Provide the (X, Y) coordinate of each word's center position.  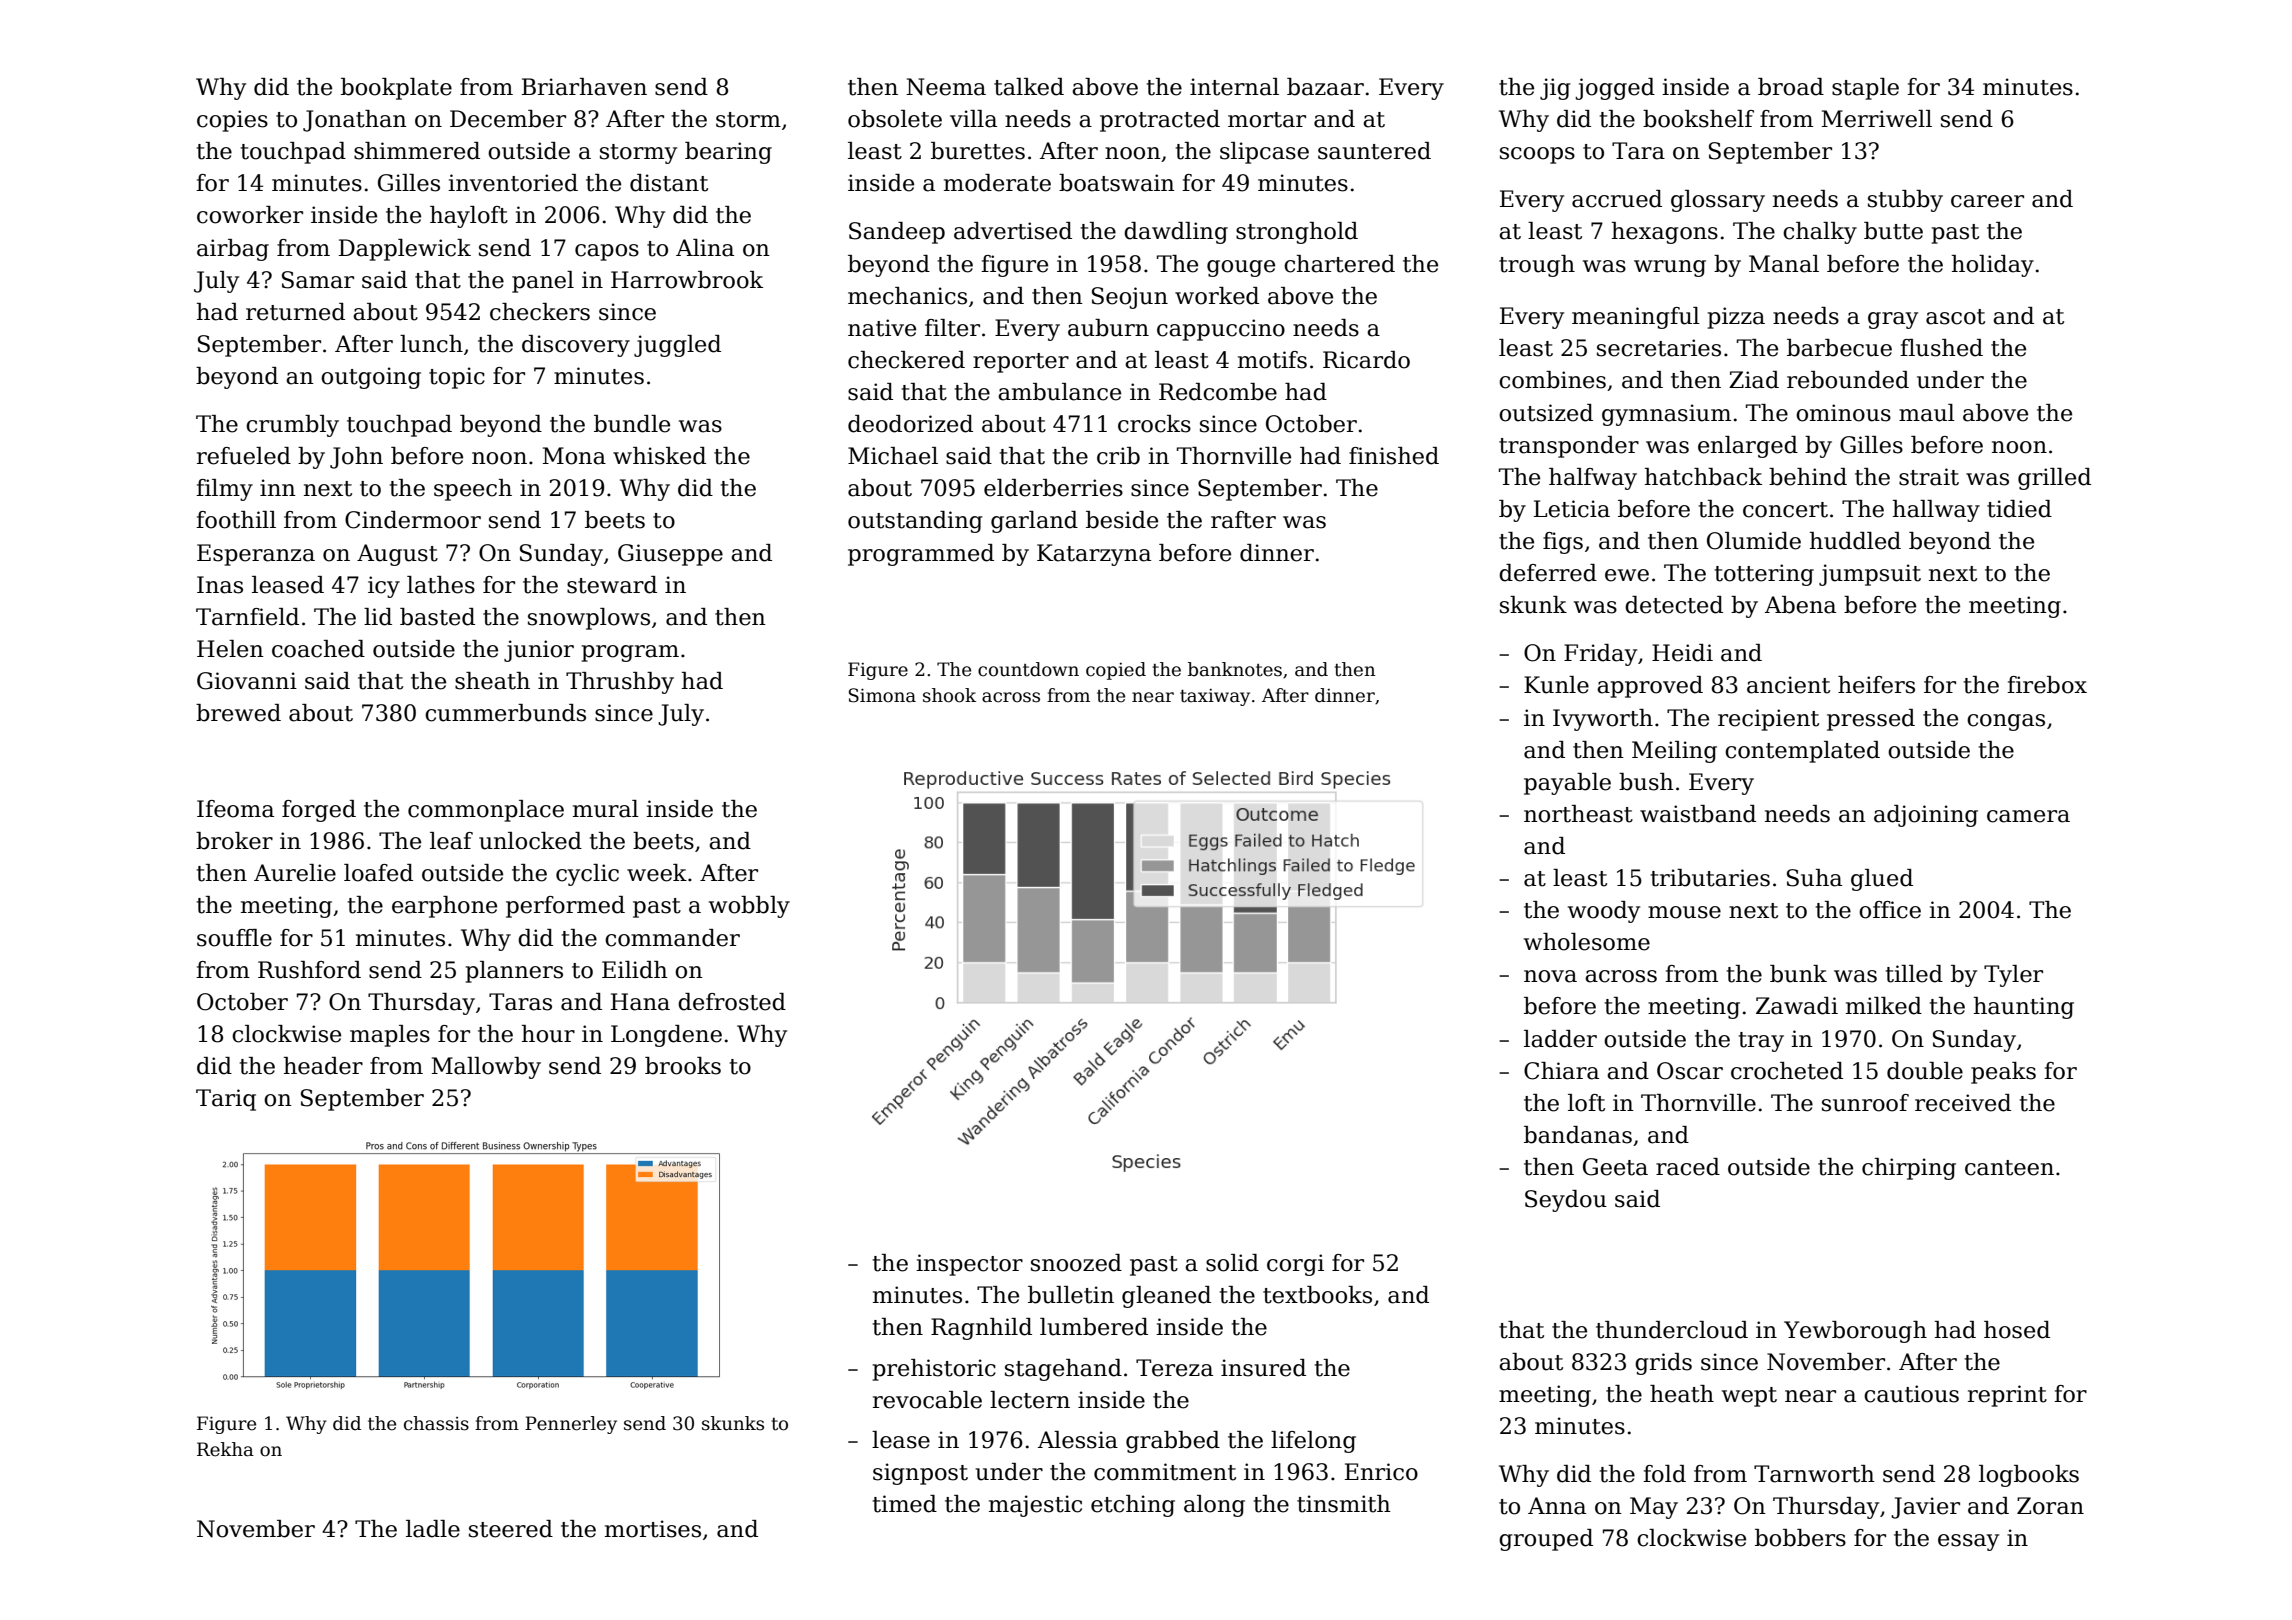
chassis (436, 1423)
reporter (1021, 363)
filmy (224, 490)
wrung (1670, 268)
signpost (920, 1474)
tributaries (1710, 878)
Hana (640, 1002)
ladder (1560, 1039)
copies (232, 121)
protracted (1160, 121)
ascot (1955, 317)
